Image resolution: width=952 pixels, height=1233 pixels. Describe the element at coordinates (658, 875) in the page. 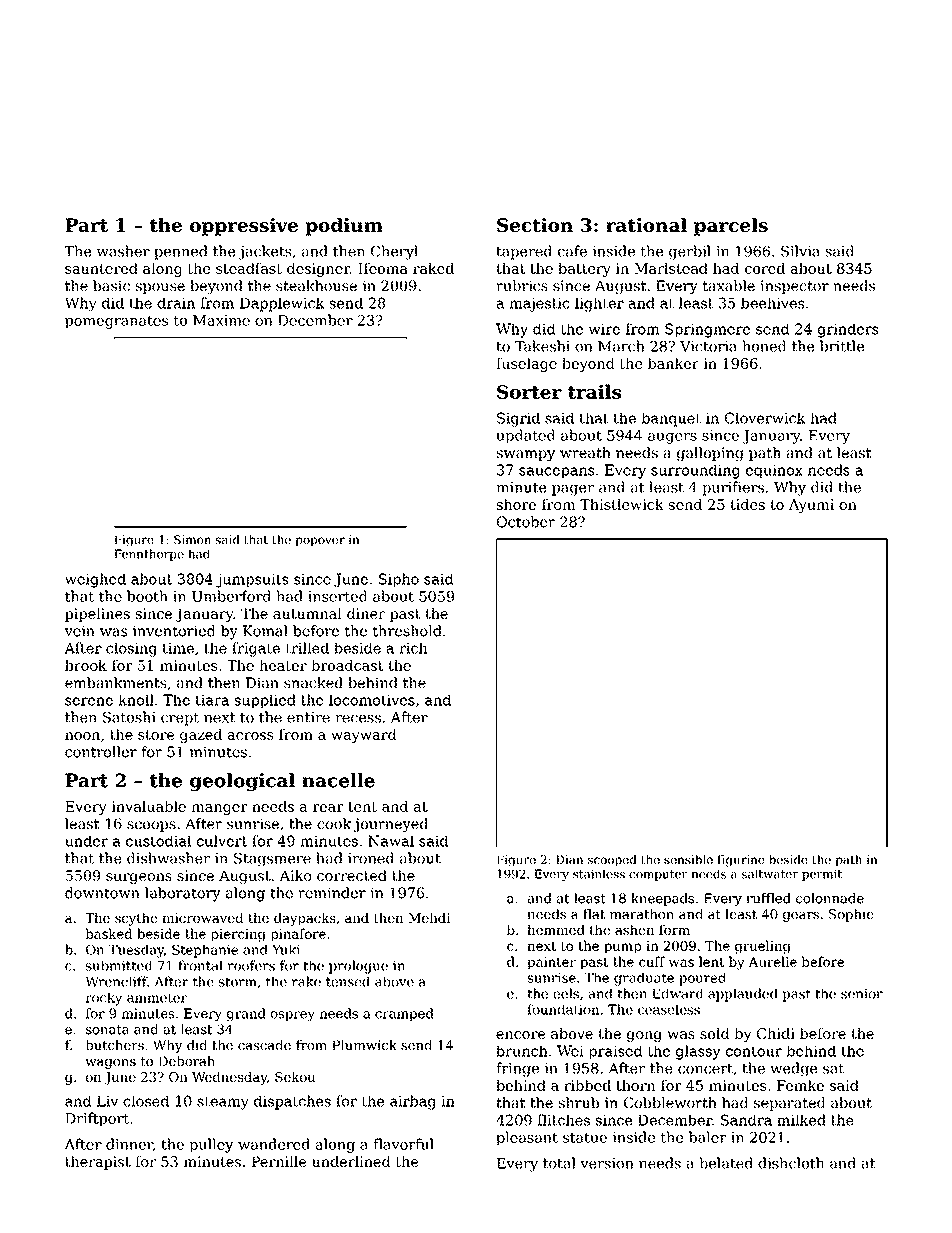

I see `computer` at that location.
